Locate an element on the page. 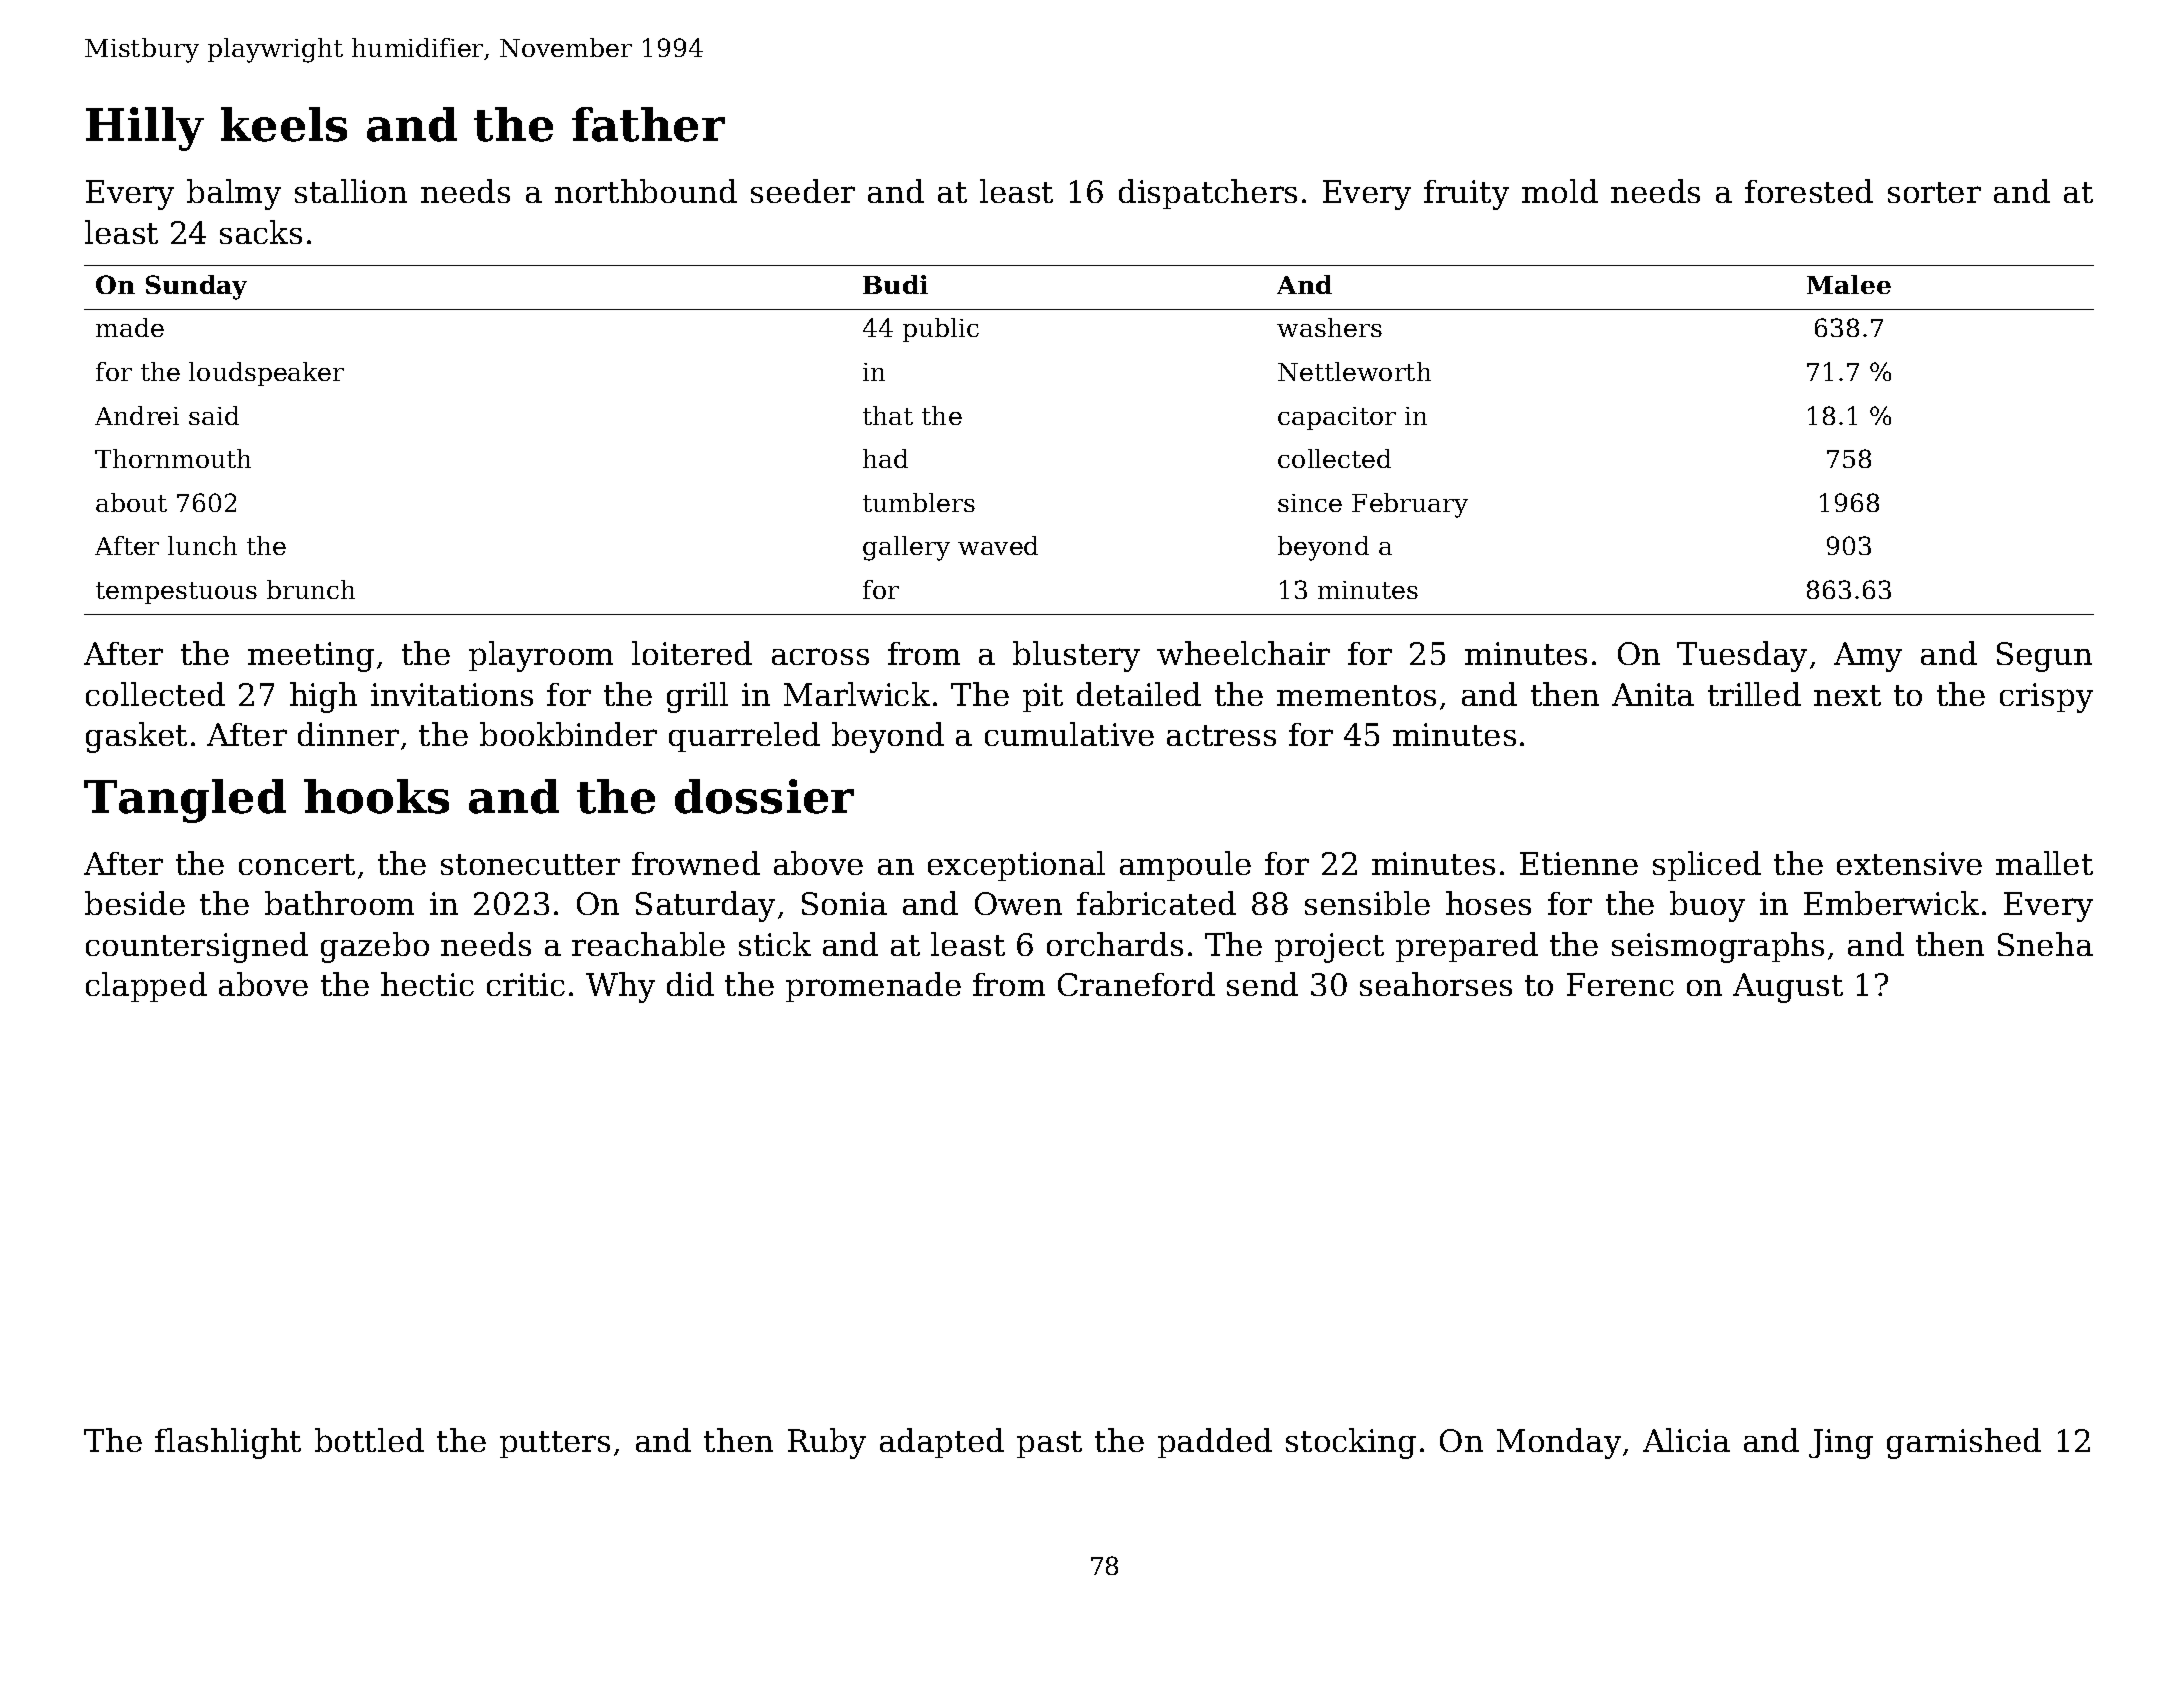 This image has height=1683, width=2178. adapted is located at coordinates (942, 1443).
